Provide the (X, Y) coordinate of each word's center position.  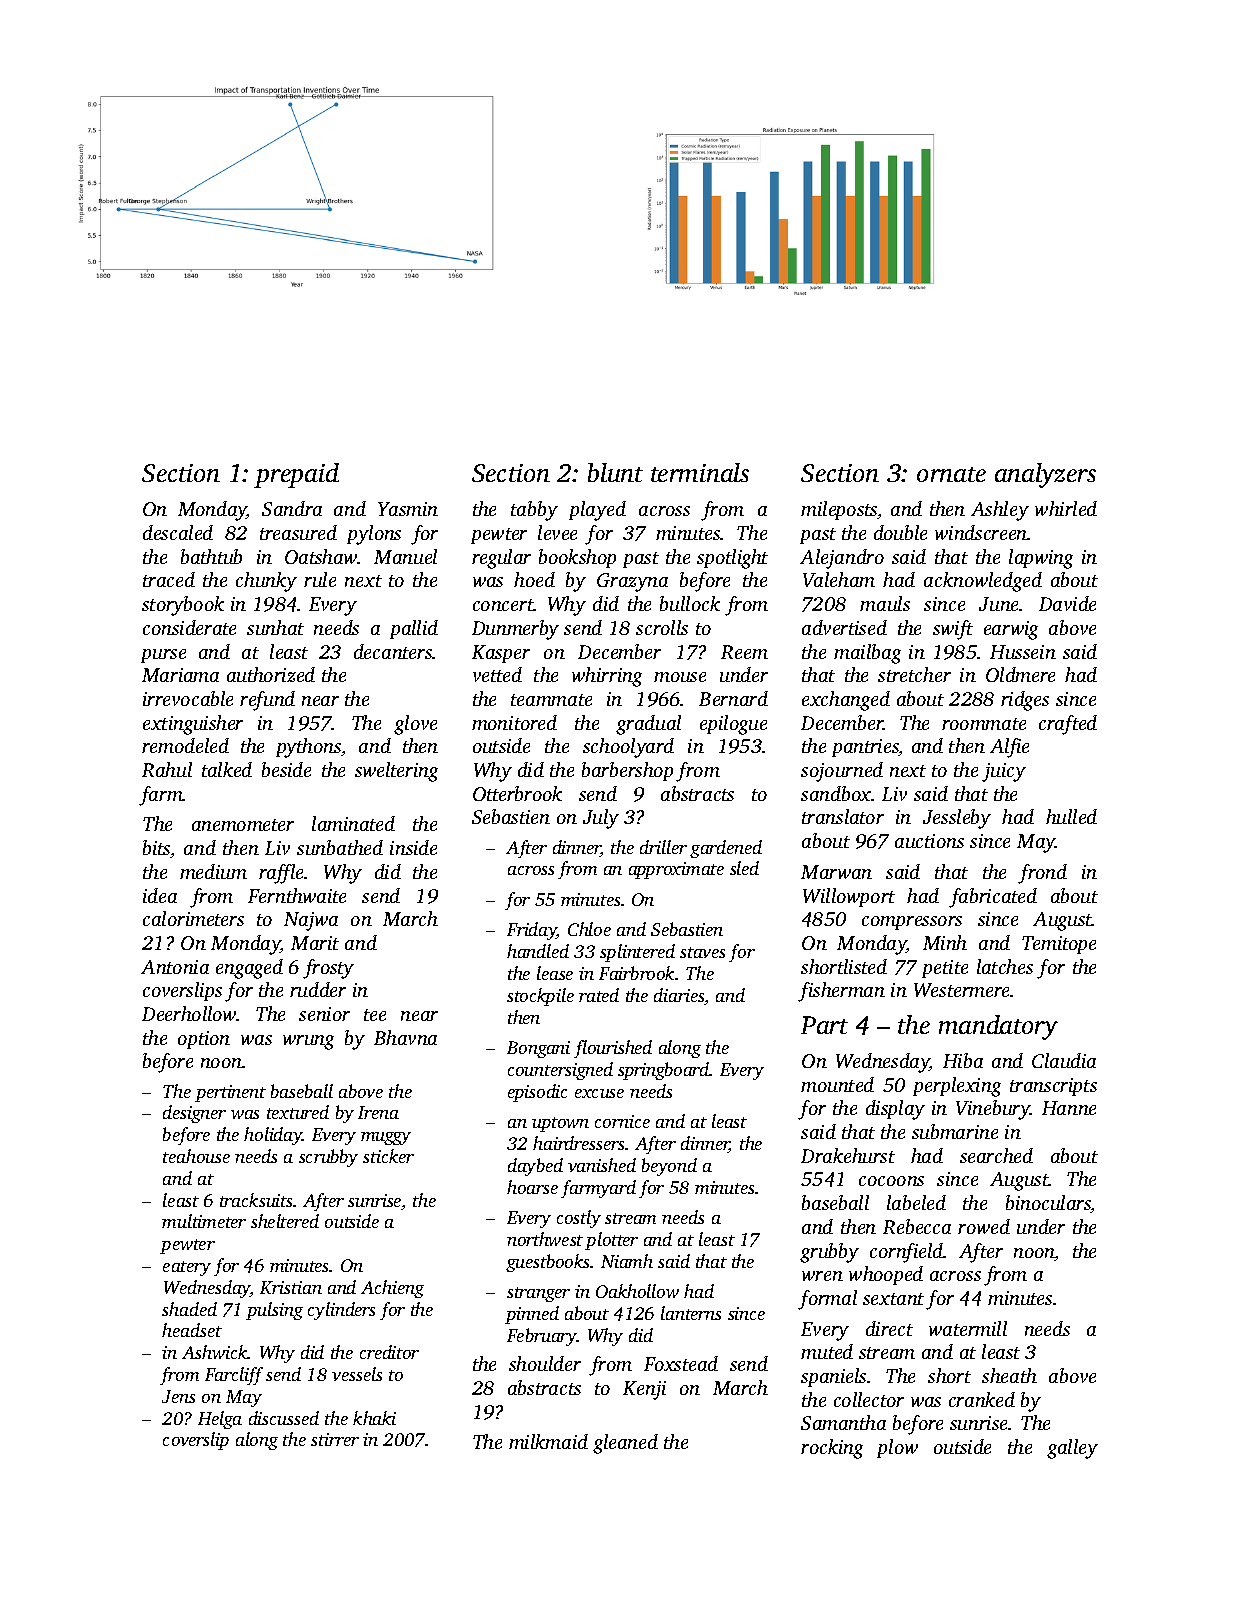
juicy (1004, 772)
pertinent (230, 1093)
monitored (514, 722)
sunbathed (340, 847)
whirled (1066, 508)
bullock (690, 603)
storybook (183, 606)
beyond (669, 1167)
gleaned (625, 1444)
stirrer (335, 1439)
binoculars (1048, 1204)
